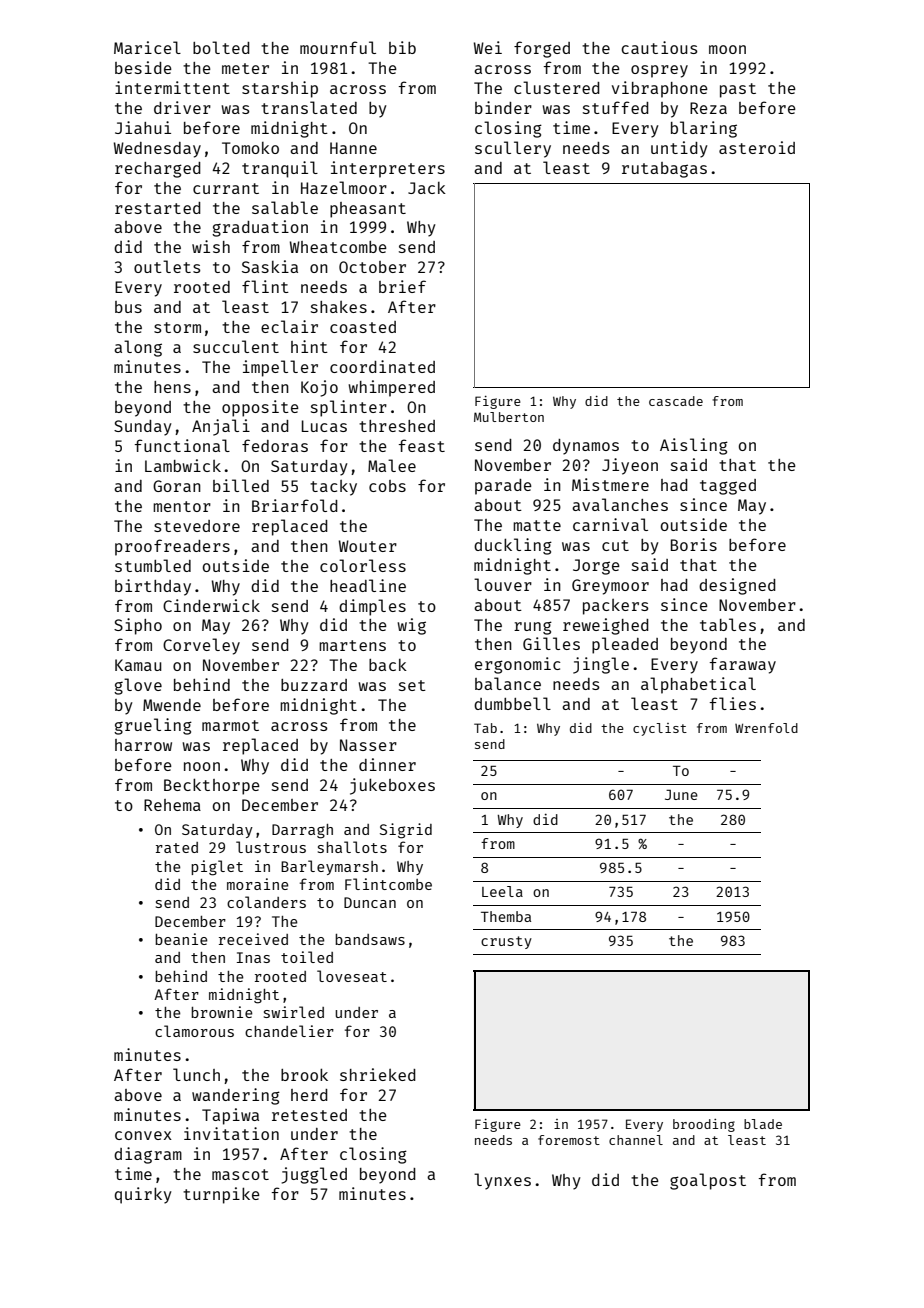 The height and width of the screenshot is (1308, 924). What do you see at coordinates (143, 1135) in the screenshot?
I see `convex` at bounding box center [143, 1135].
